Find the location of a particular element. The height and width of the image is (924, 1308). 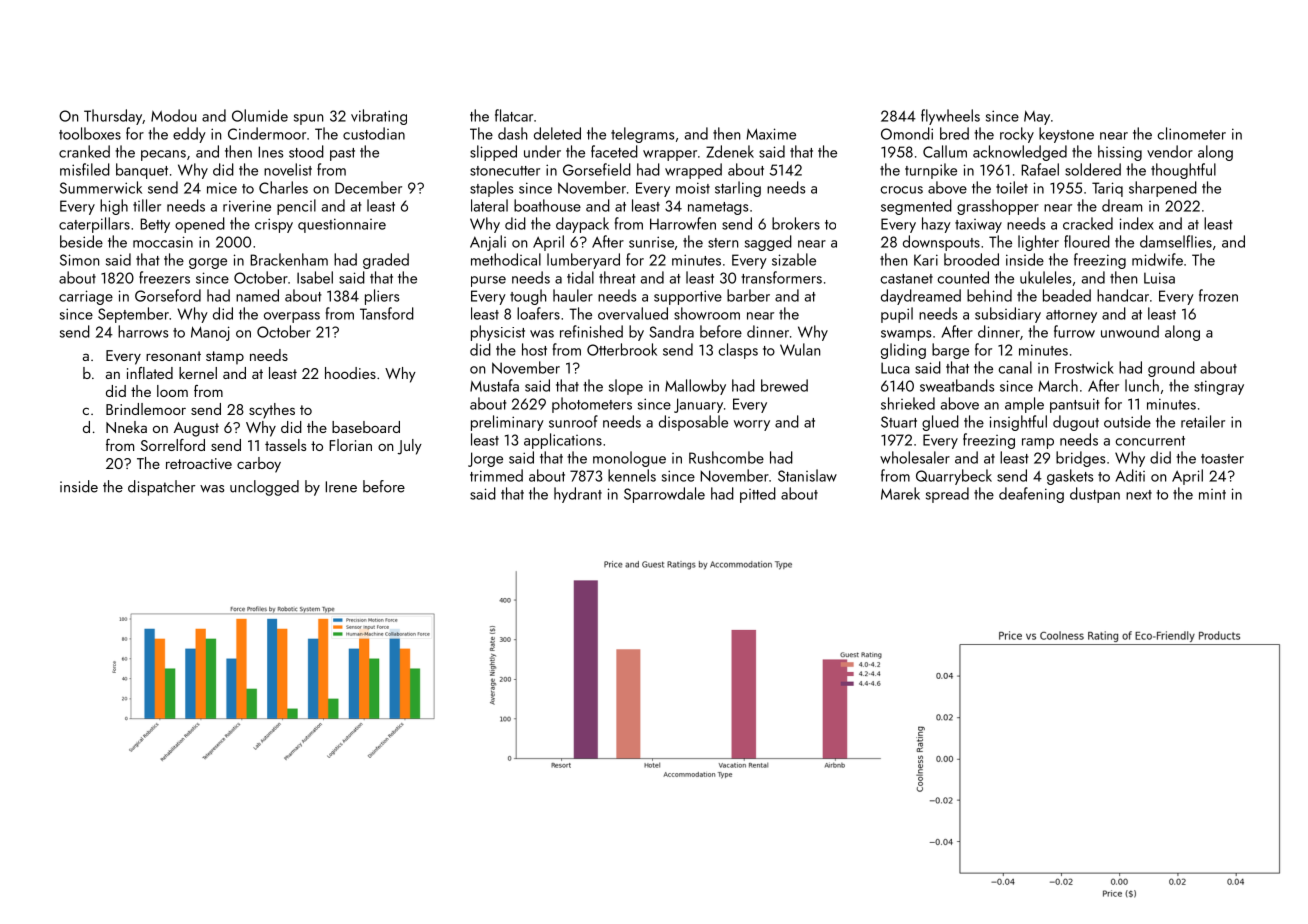

stamp is located at coordinates (225, 358).
